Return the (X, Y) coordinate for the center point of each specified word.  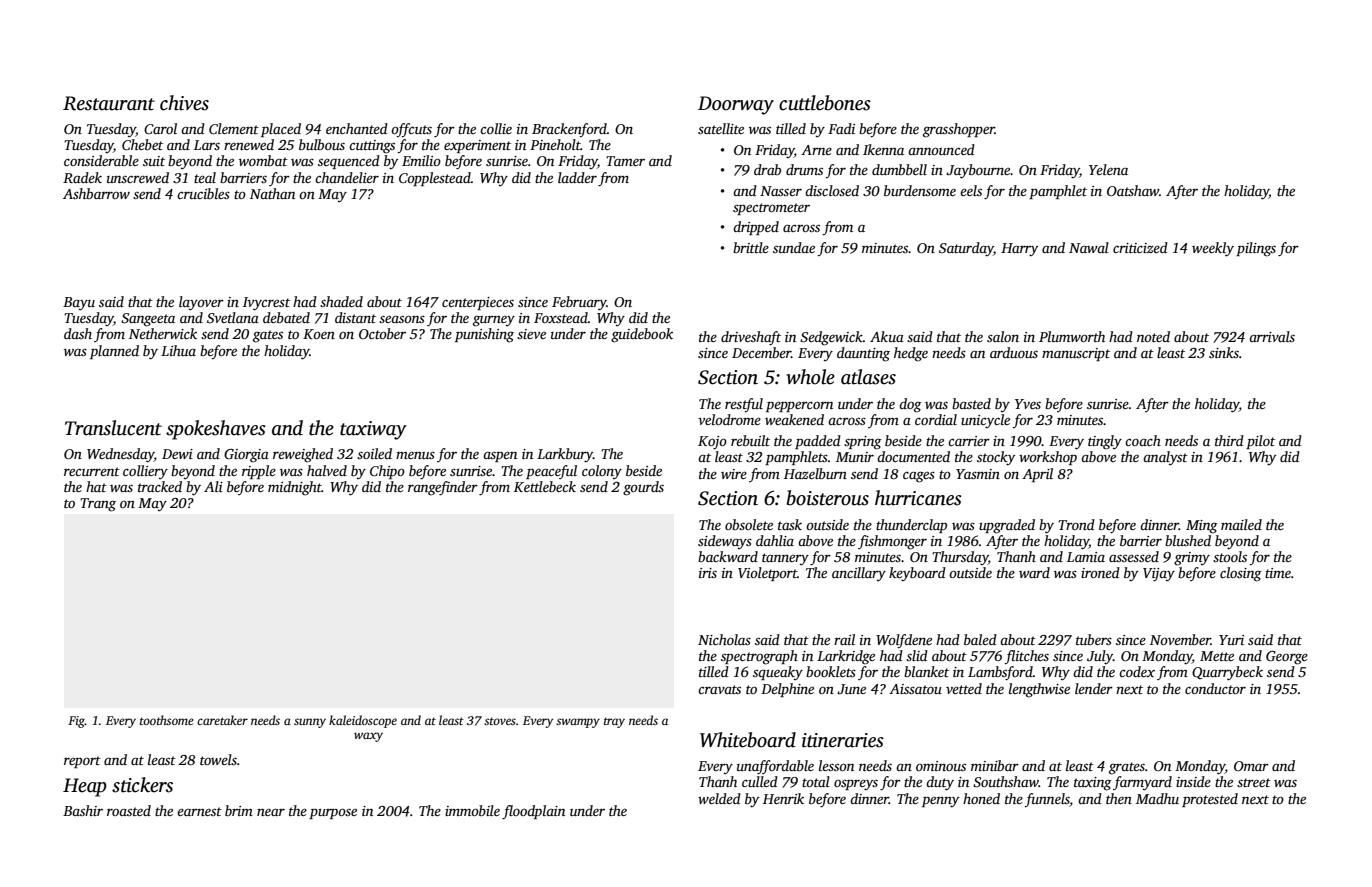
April (1037, 475)
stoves (500, 721)
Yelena (1108, 169)
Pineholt (555, 144)
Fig (76, 722)
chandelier (347, 177)
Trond (1076, 524)
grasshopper (959, 130)
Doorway (736, 105)
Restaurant (109, 103)
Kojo (712, 443)
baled (980, 639)
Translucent (113, 428)
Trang (98, 505)
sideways (725, 542)
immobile (472, 810)
